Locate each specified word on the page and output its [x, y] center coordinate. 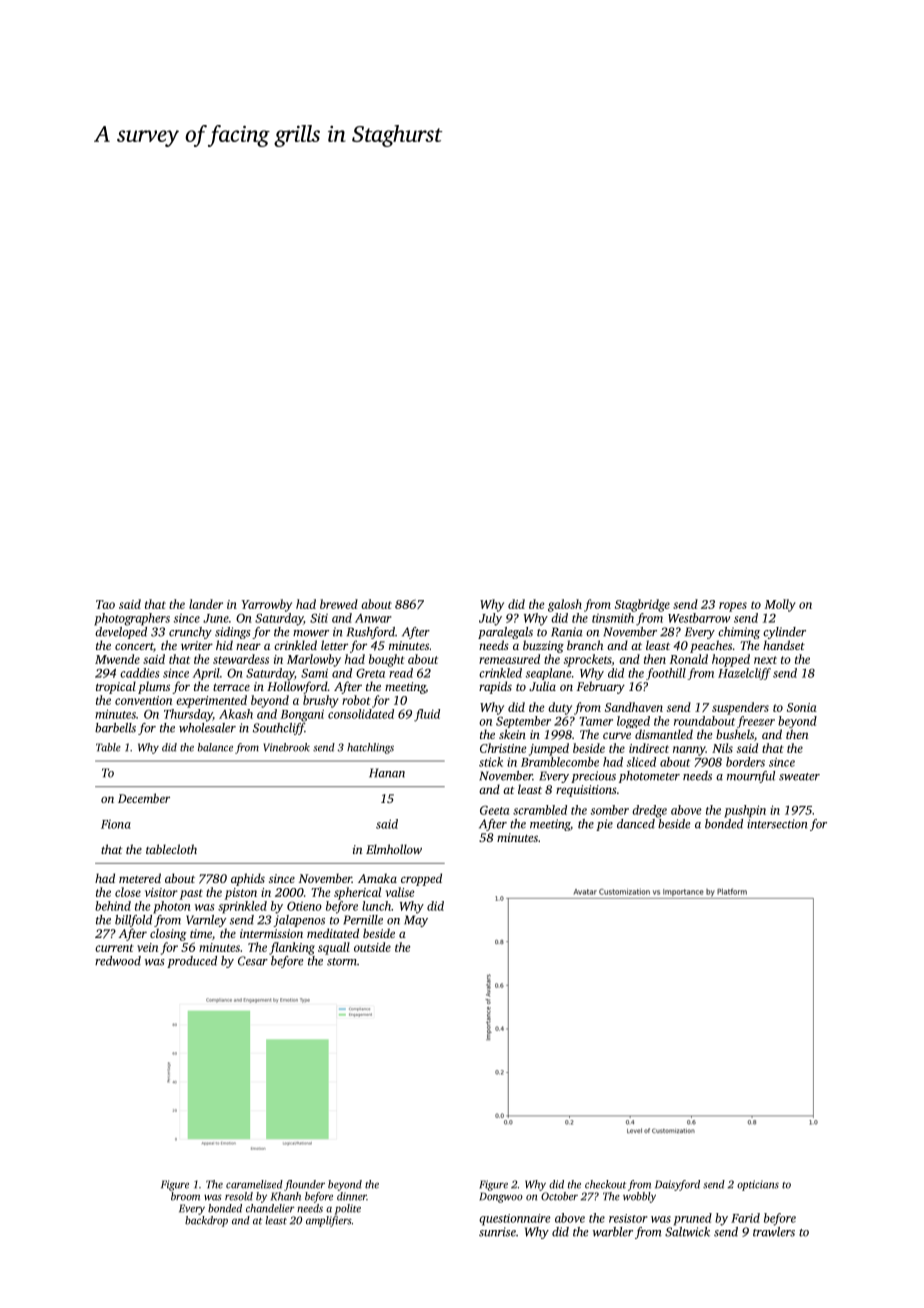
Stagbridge [642, 605]
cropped [421, 879]
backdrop [206, 1221]
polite [347, 1209]
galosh [565, 605]
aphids [248, 879]
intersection [777, 824]
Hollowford [297, 687]
